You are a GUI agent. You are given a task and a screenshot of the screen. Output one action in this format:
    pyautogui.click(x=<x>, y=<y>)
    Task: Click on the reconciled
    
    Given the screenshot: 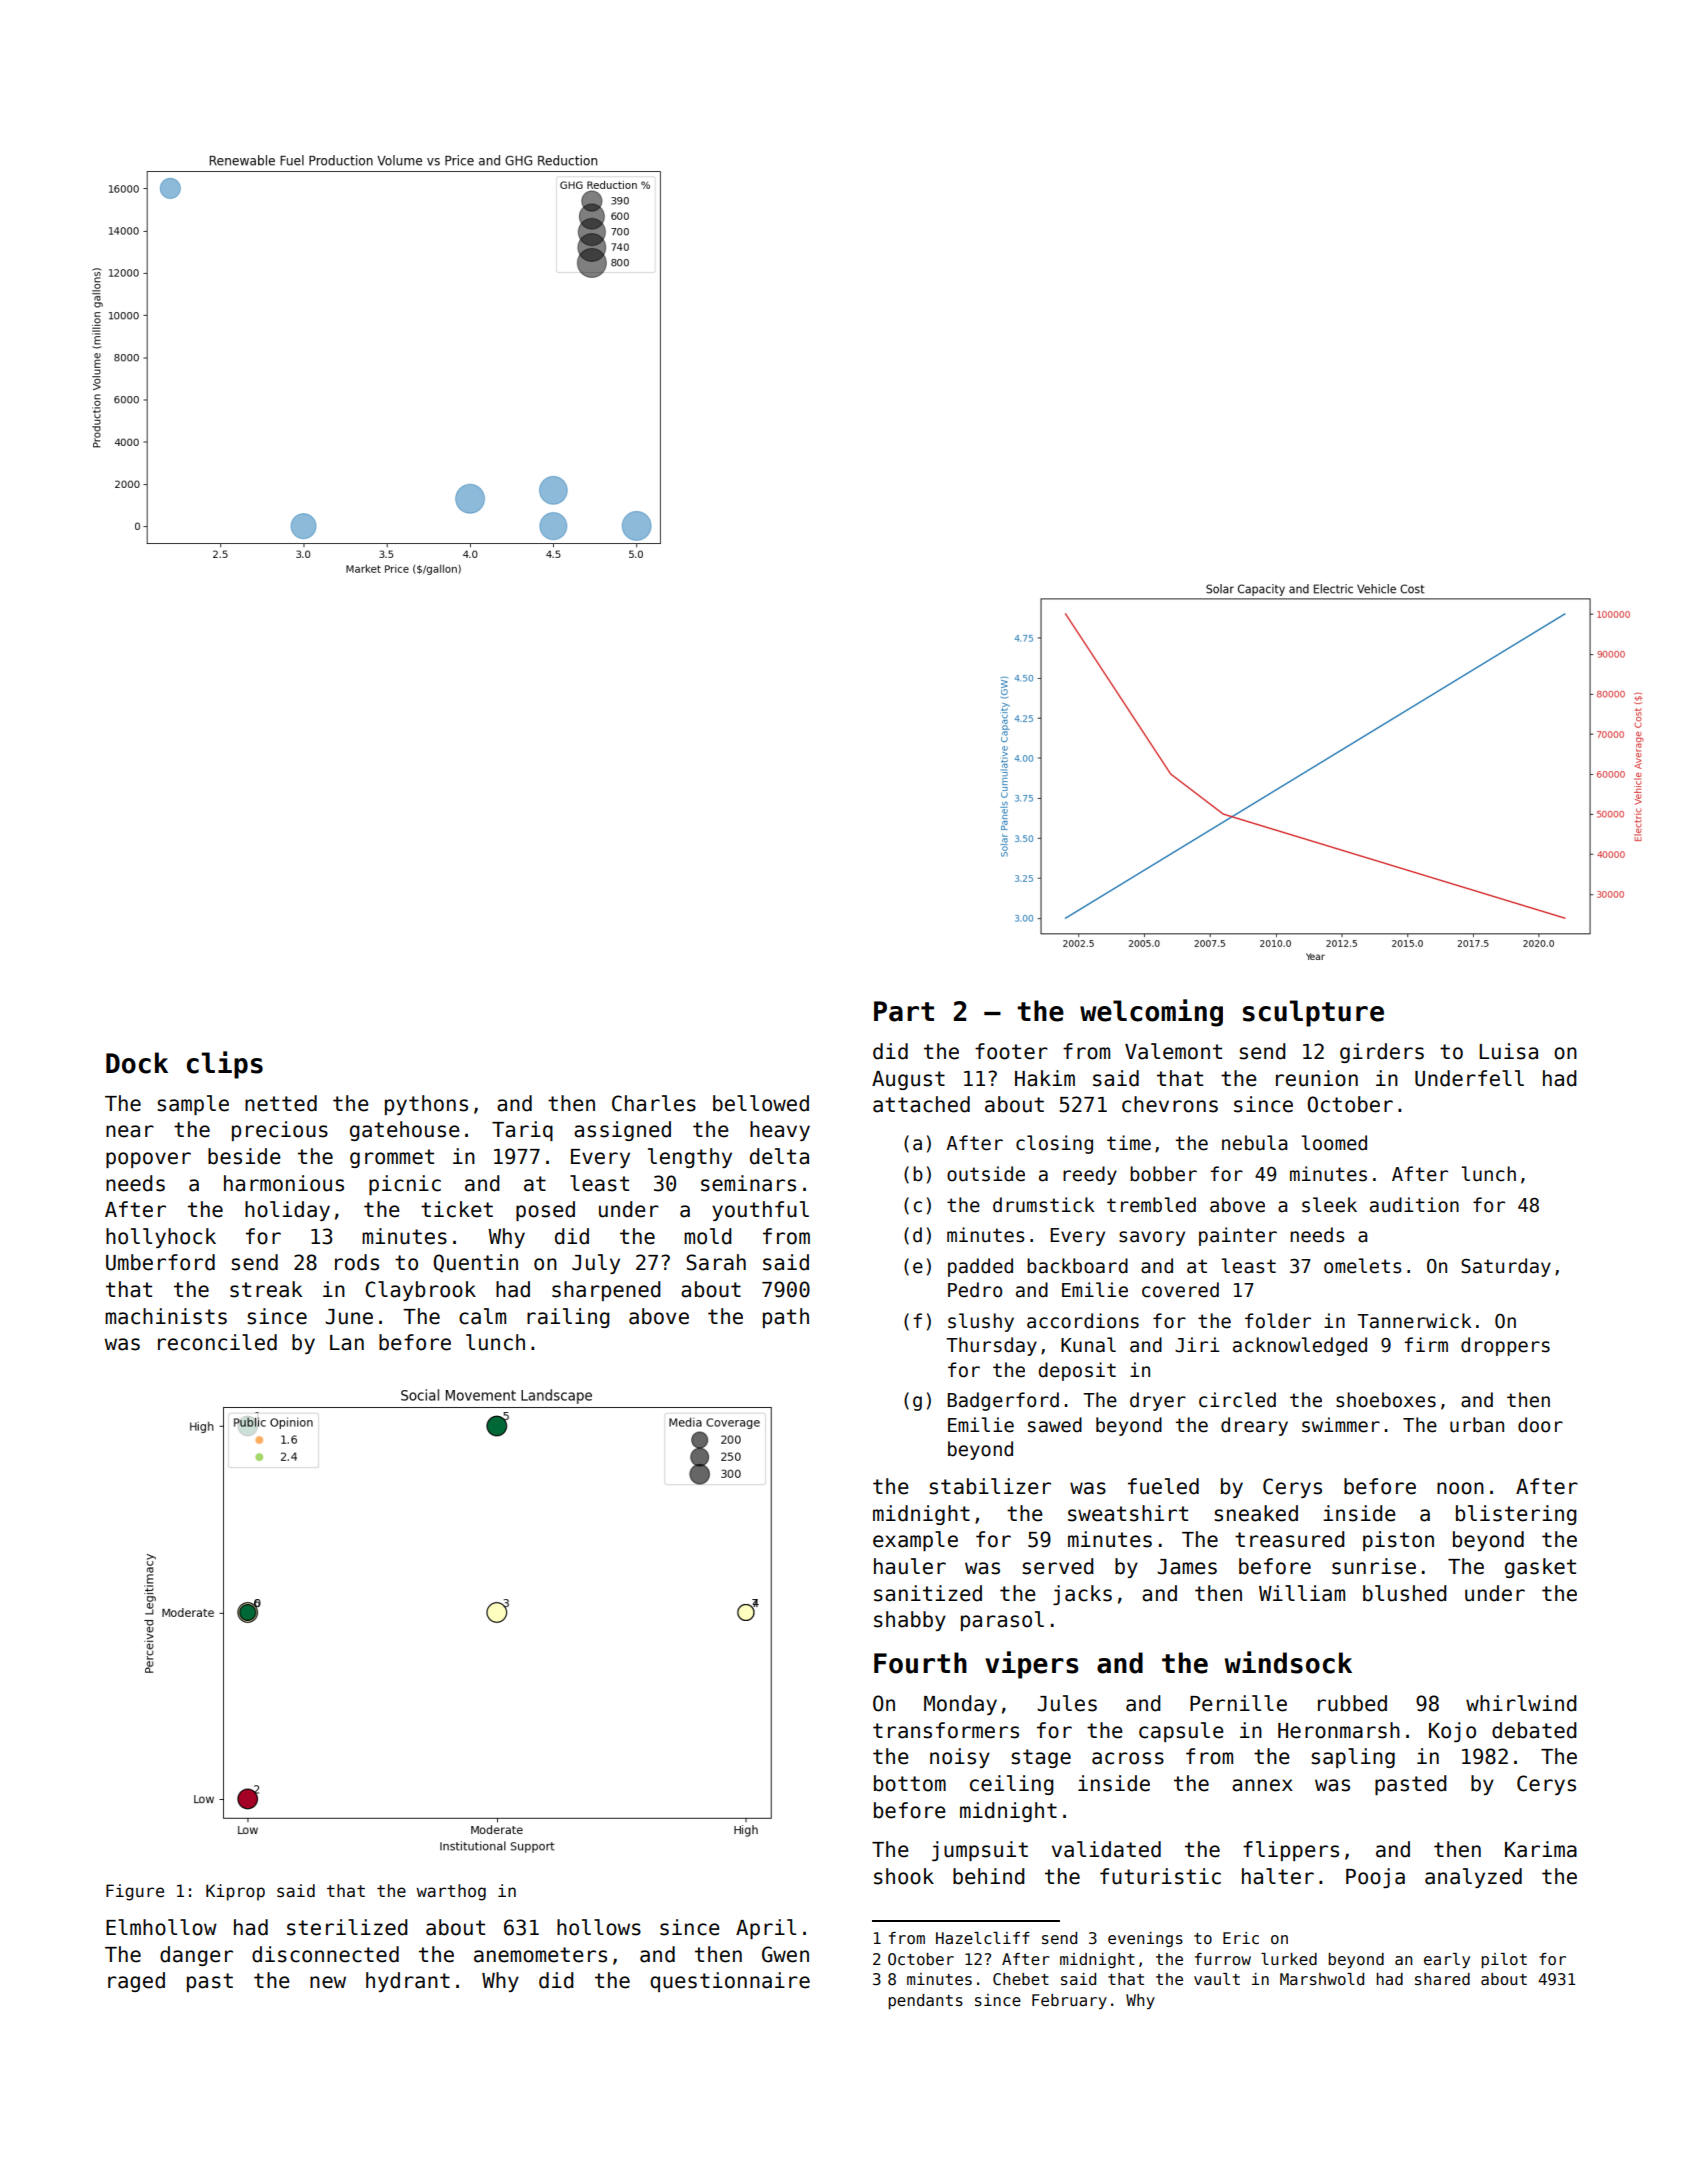 What is the action you would take?
    pyautogui.click(x=217, y=1342)
